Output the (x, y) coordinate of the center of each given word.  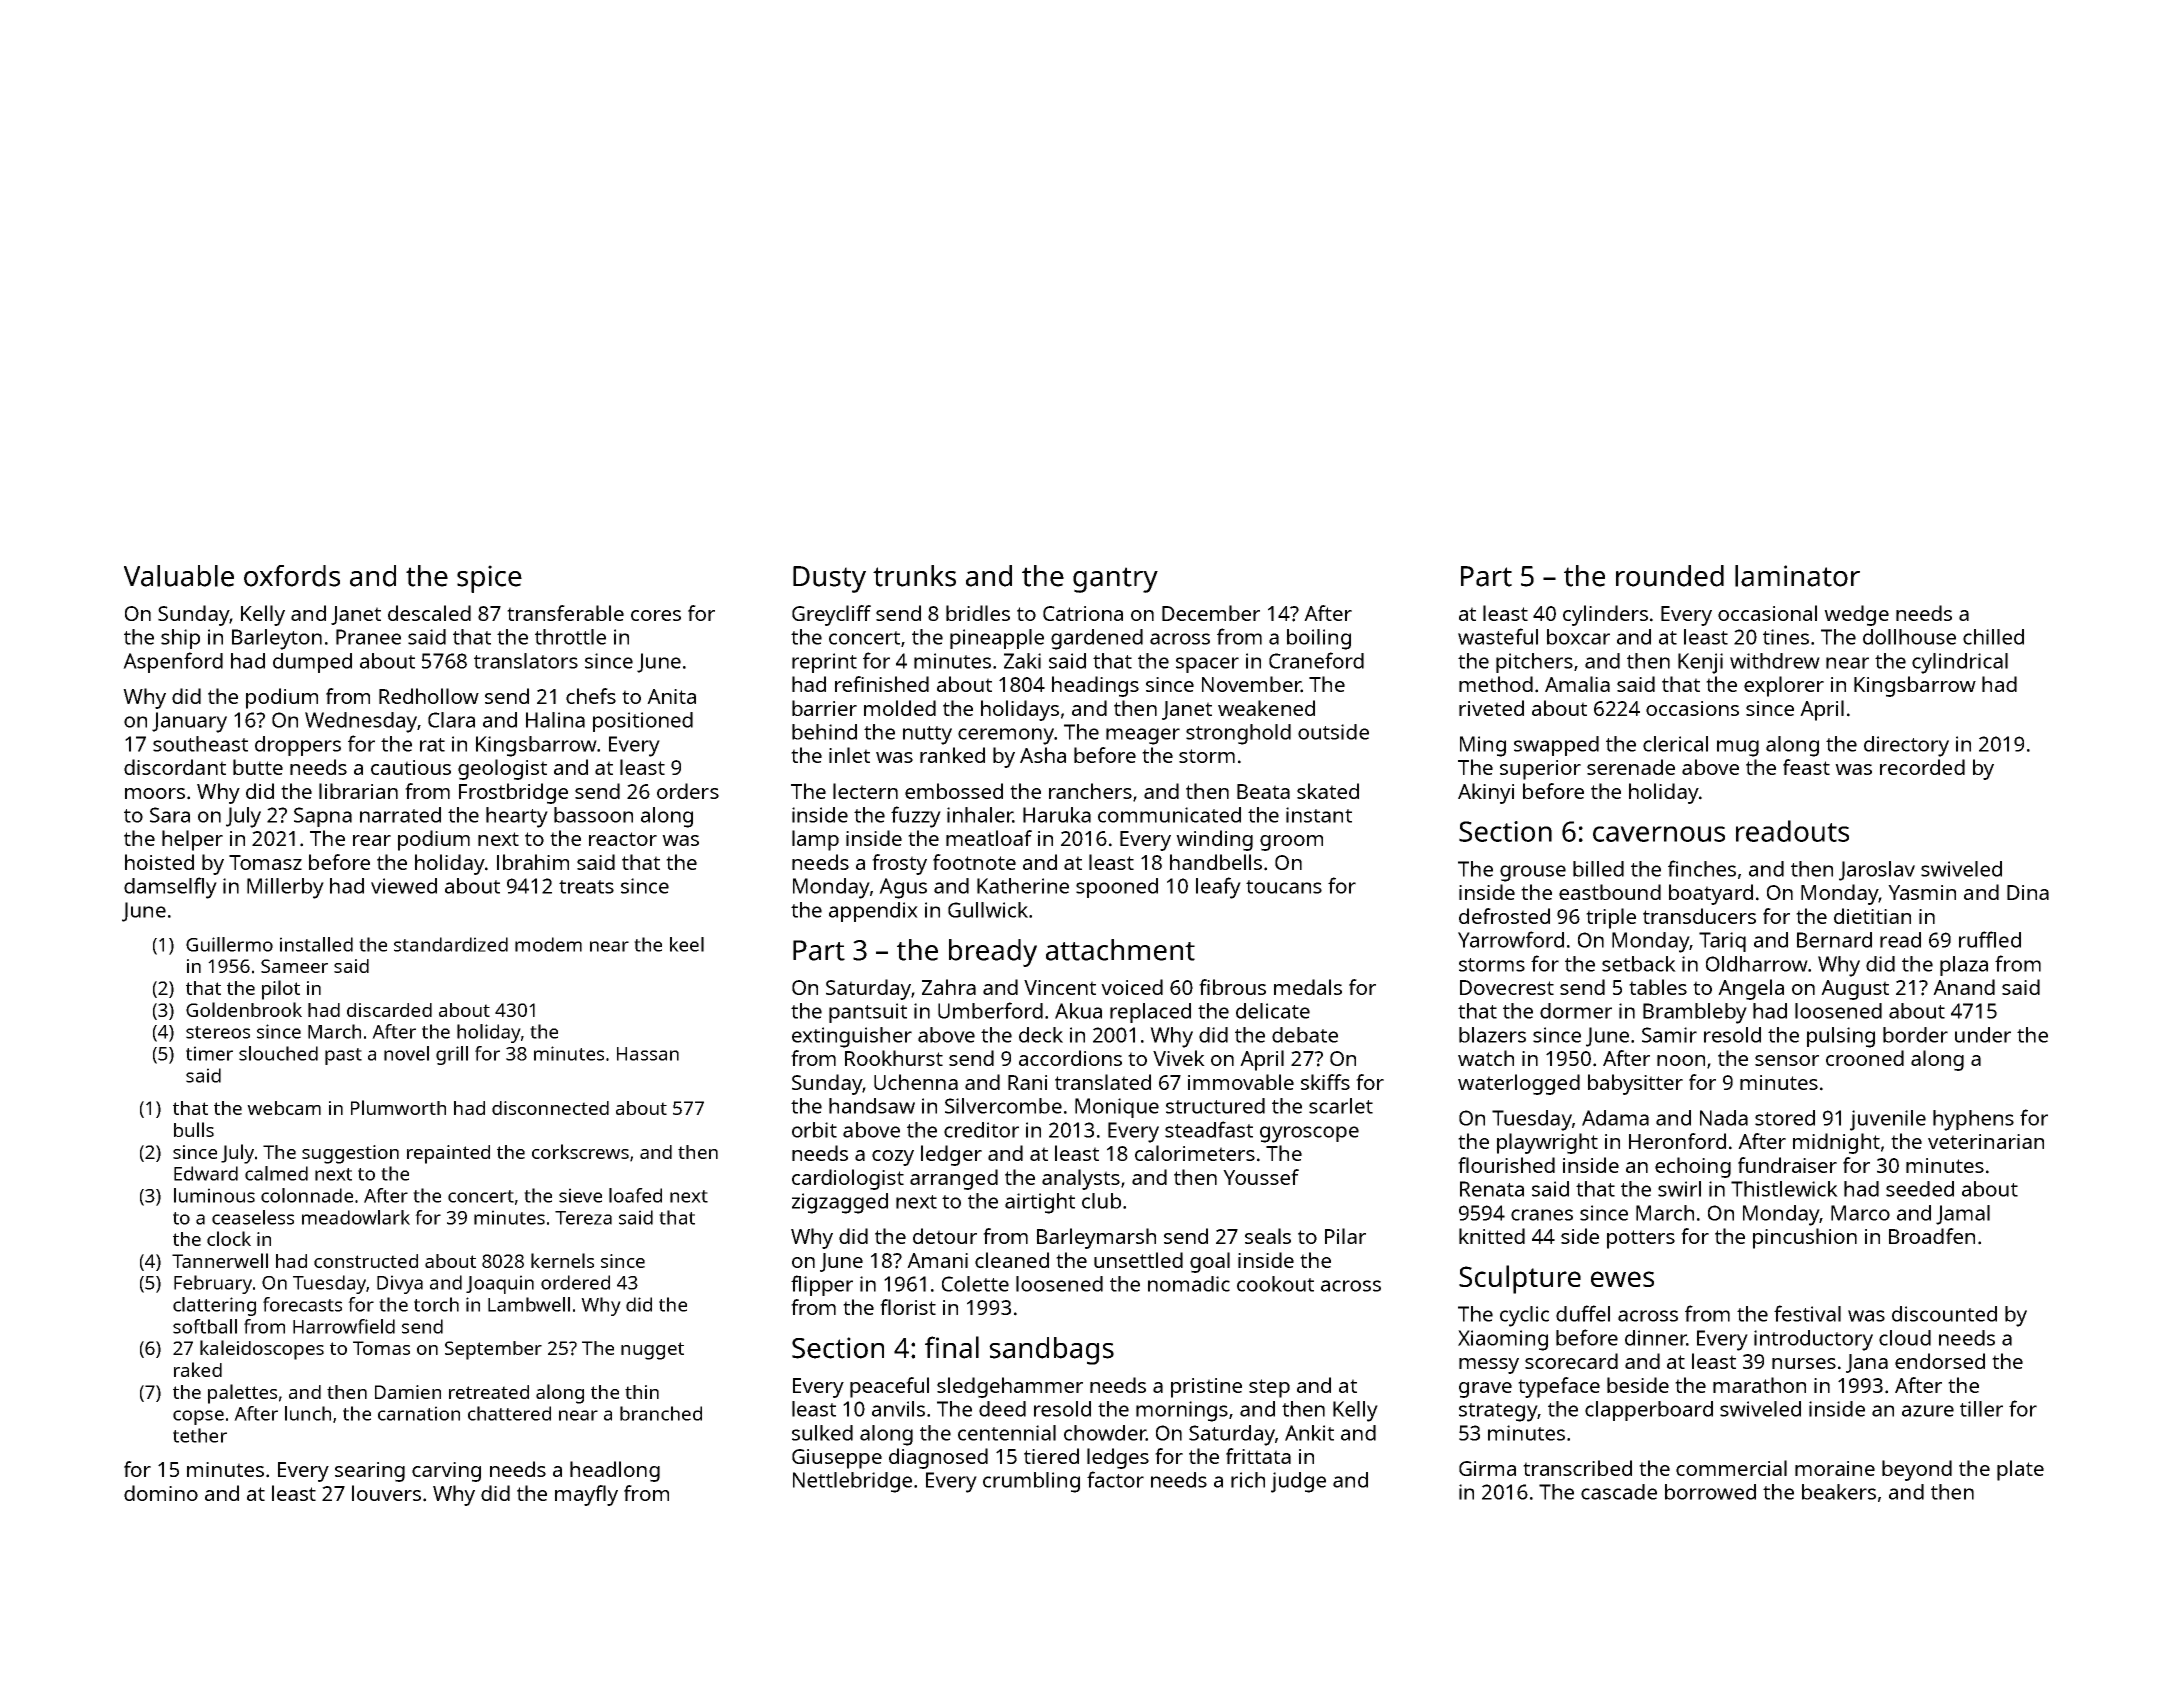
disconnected (550, 1108)
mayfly (586, 1495)
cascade (1619, 1492)
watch (1486, 1058)
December (1211, 613)
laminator (1797, 576)
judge (1298, 1482)
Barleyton (277, 639)
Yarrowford (1511, 939)
